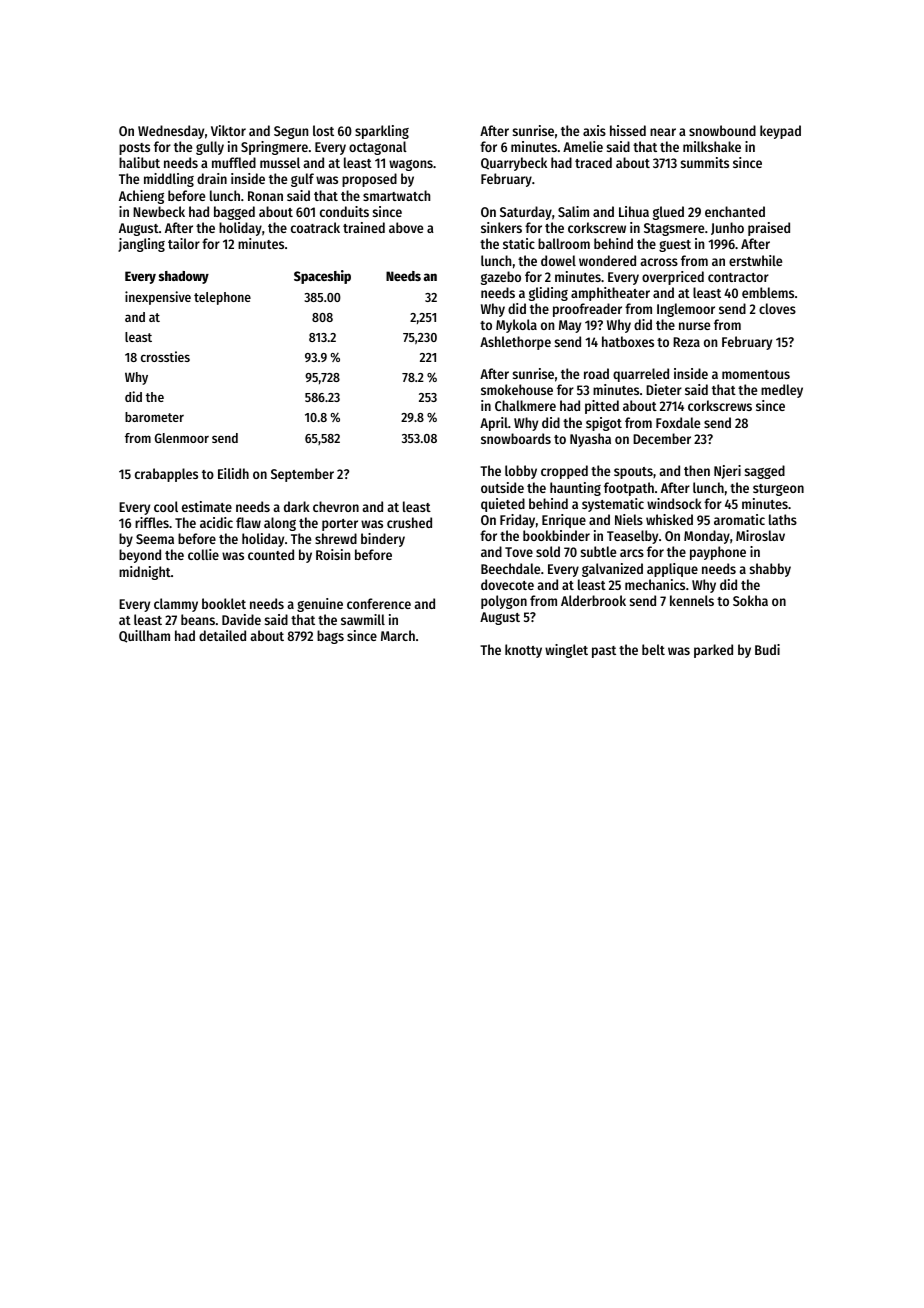 The image size is (924, 1308). What do you see at coordinates (158, 298) in the image?
I see `inexpensive` at bounding box center [158, 298].
